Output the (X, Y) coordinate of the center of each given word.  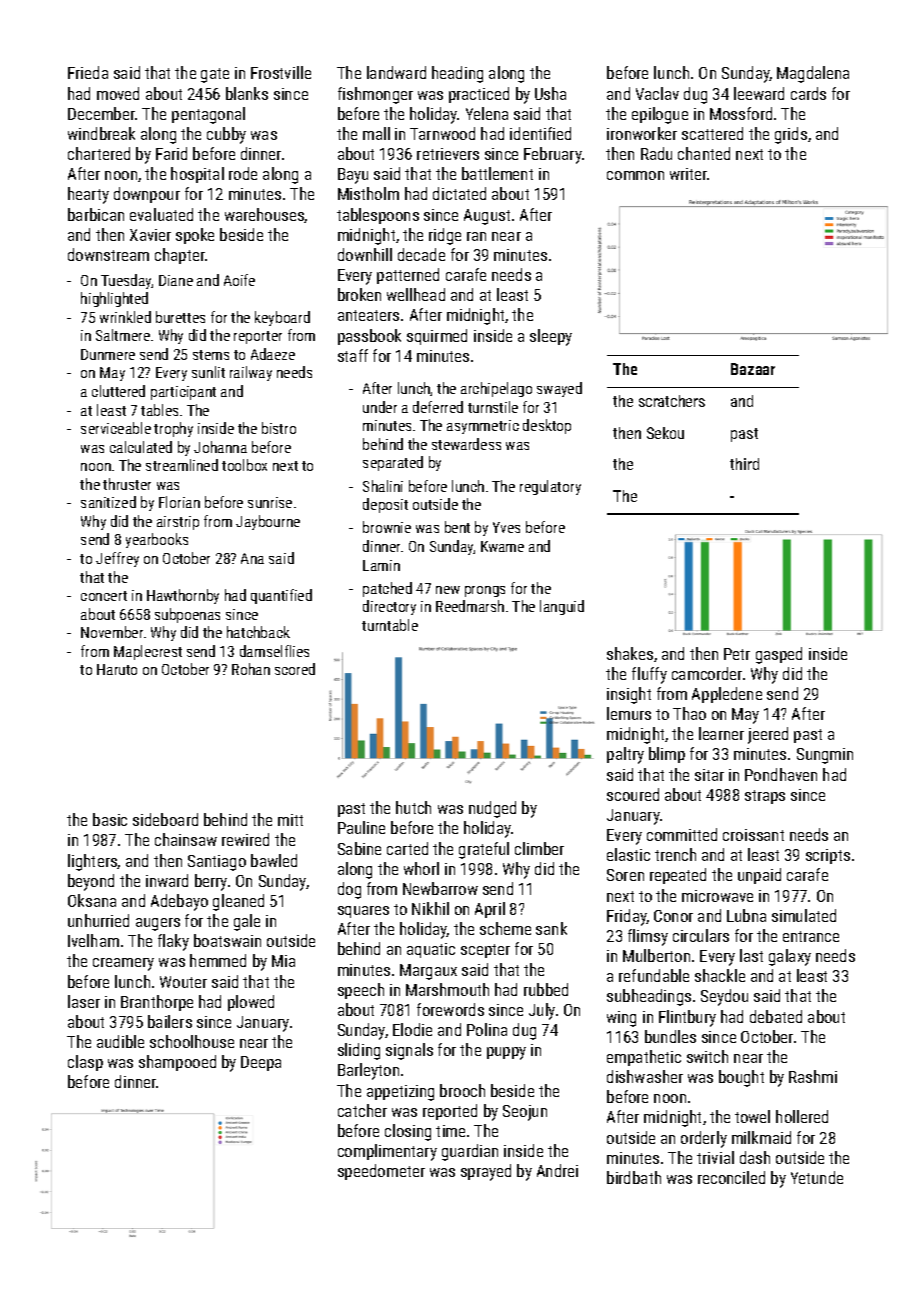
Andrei (557, 1170)
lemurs (629, 713)
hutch (413, 807)
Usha (550, 93)
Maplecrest (148, 652)
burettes (180, 317)
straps (765, 797)
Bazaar (753, 369)
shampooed (177, 1063)
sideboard (165, 819)
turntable (390, 625)
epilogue (660, 115)
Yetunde (817, 1177)
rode (243, 173)
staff (353, 355)
